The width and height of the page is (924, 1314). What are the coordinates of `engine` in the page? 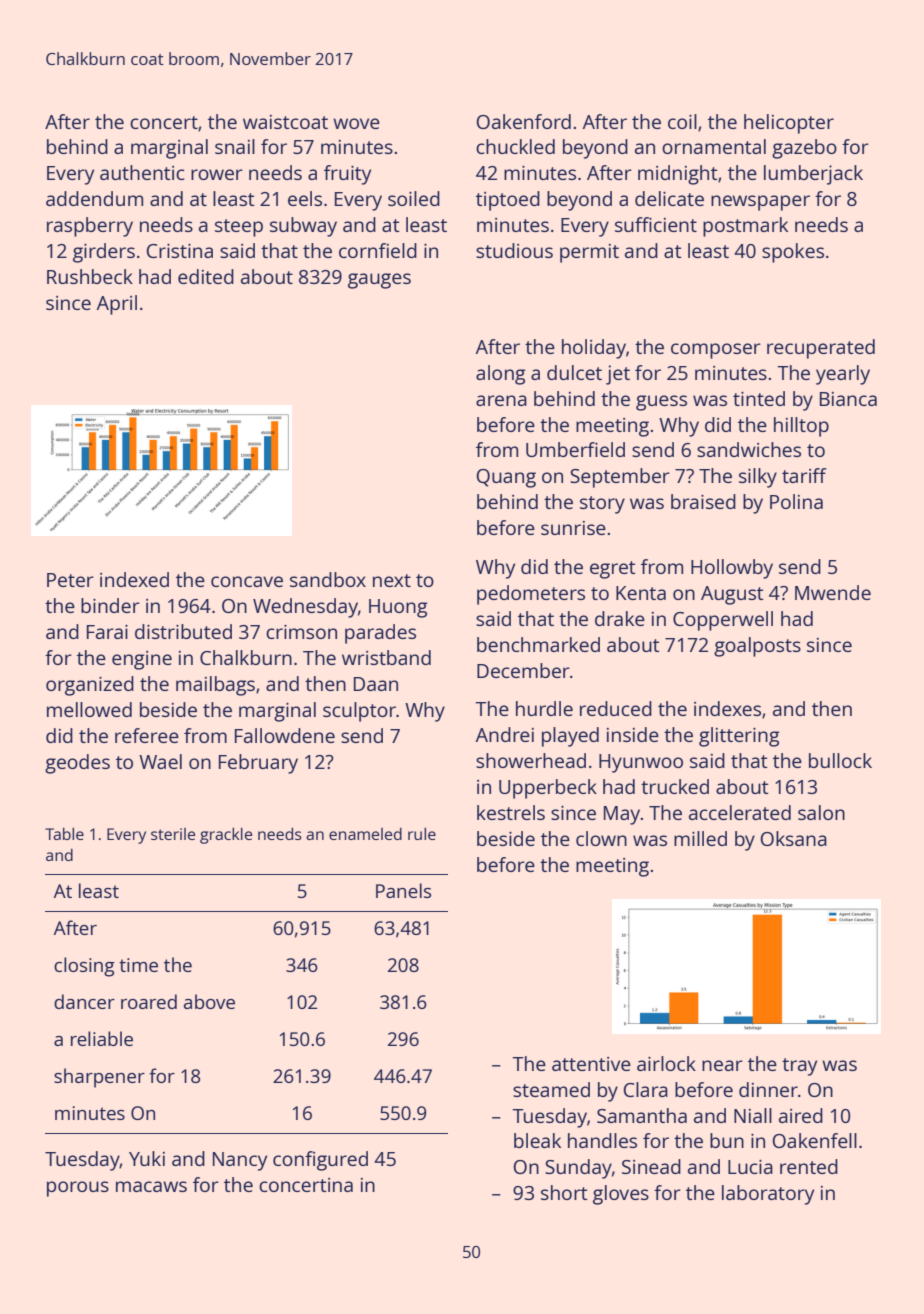 It's located at (142, 660).
